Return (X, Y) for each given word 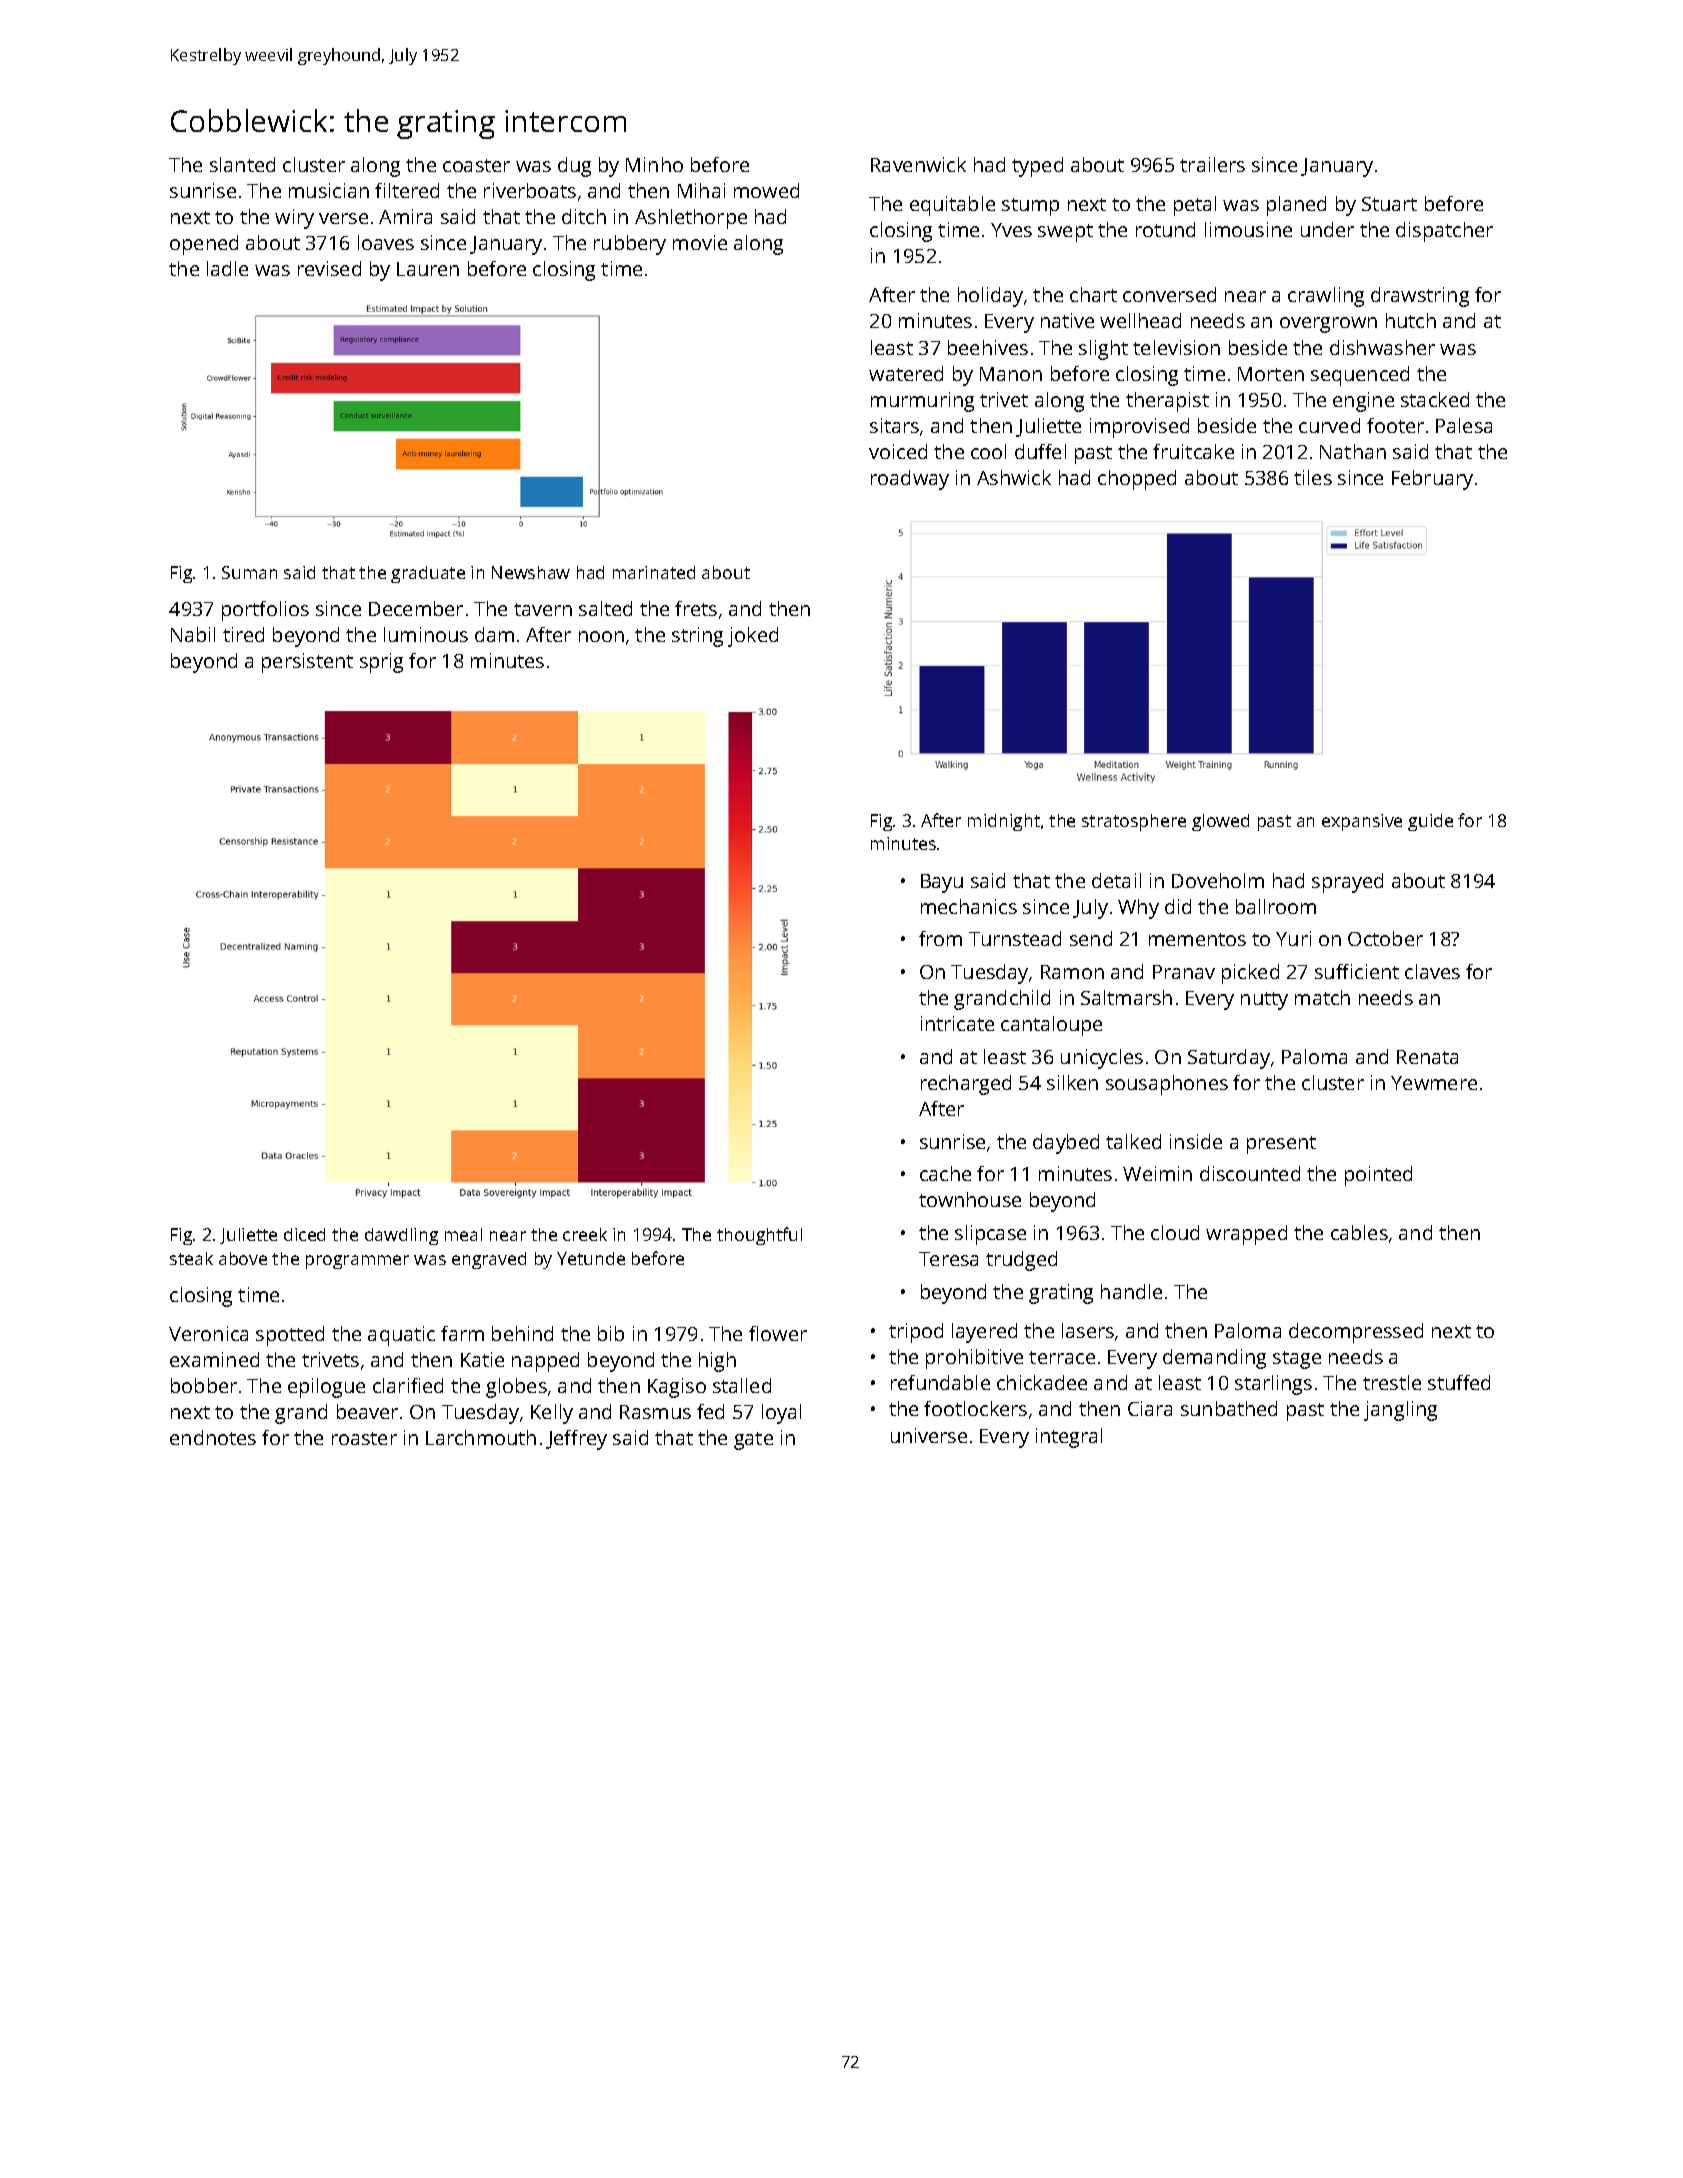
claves (1432, 971)
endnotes (213, 1437)
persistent (307, 663)
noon (601, 636)
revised (329, 268)
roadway (910, 480)
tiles (1313, 477)
